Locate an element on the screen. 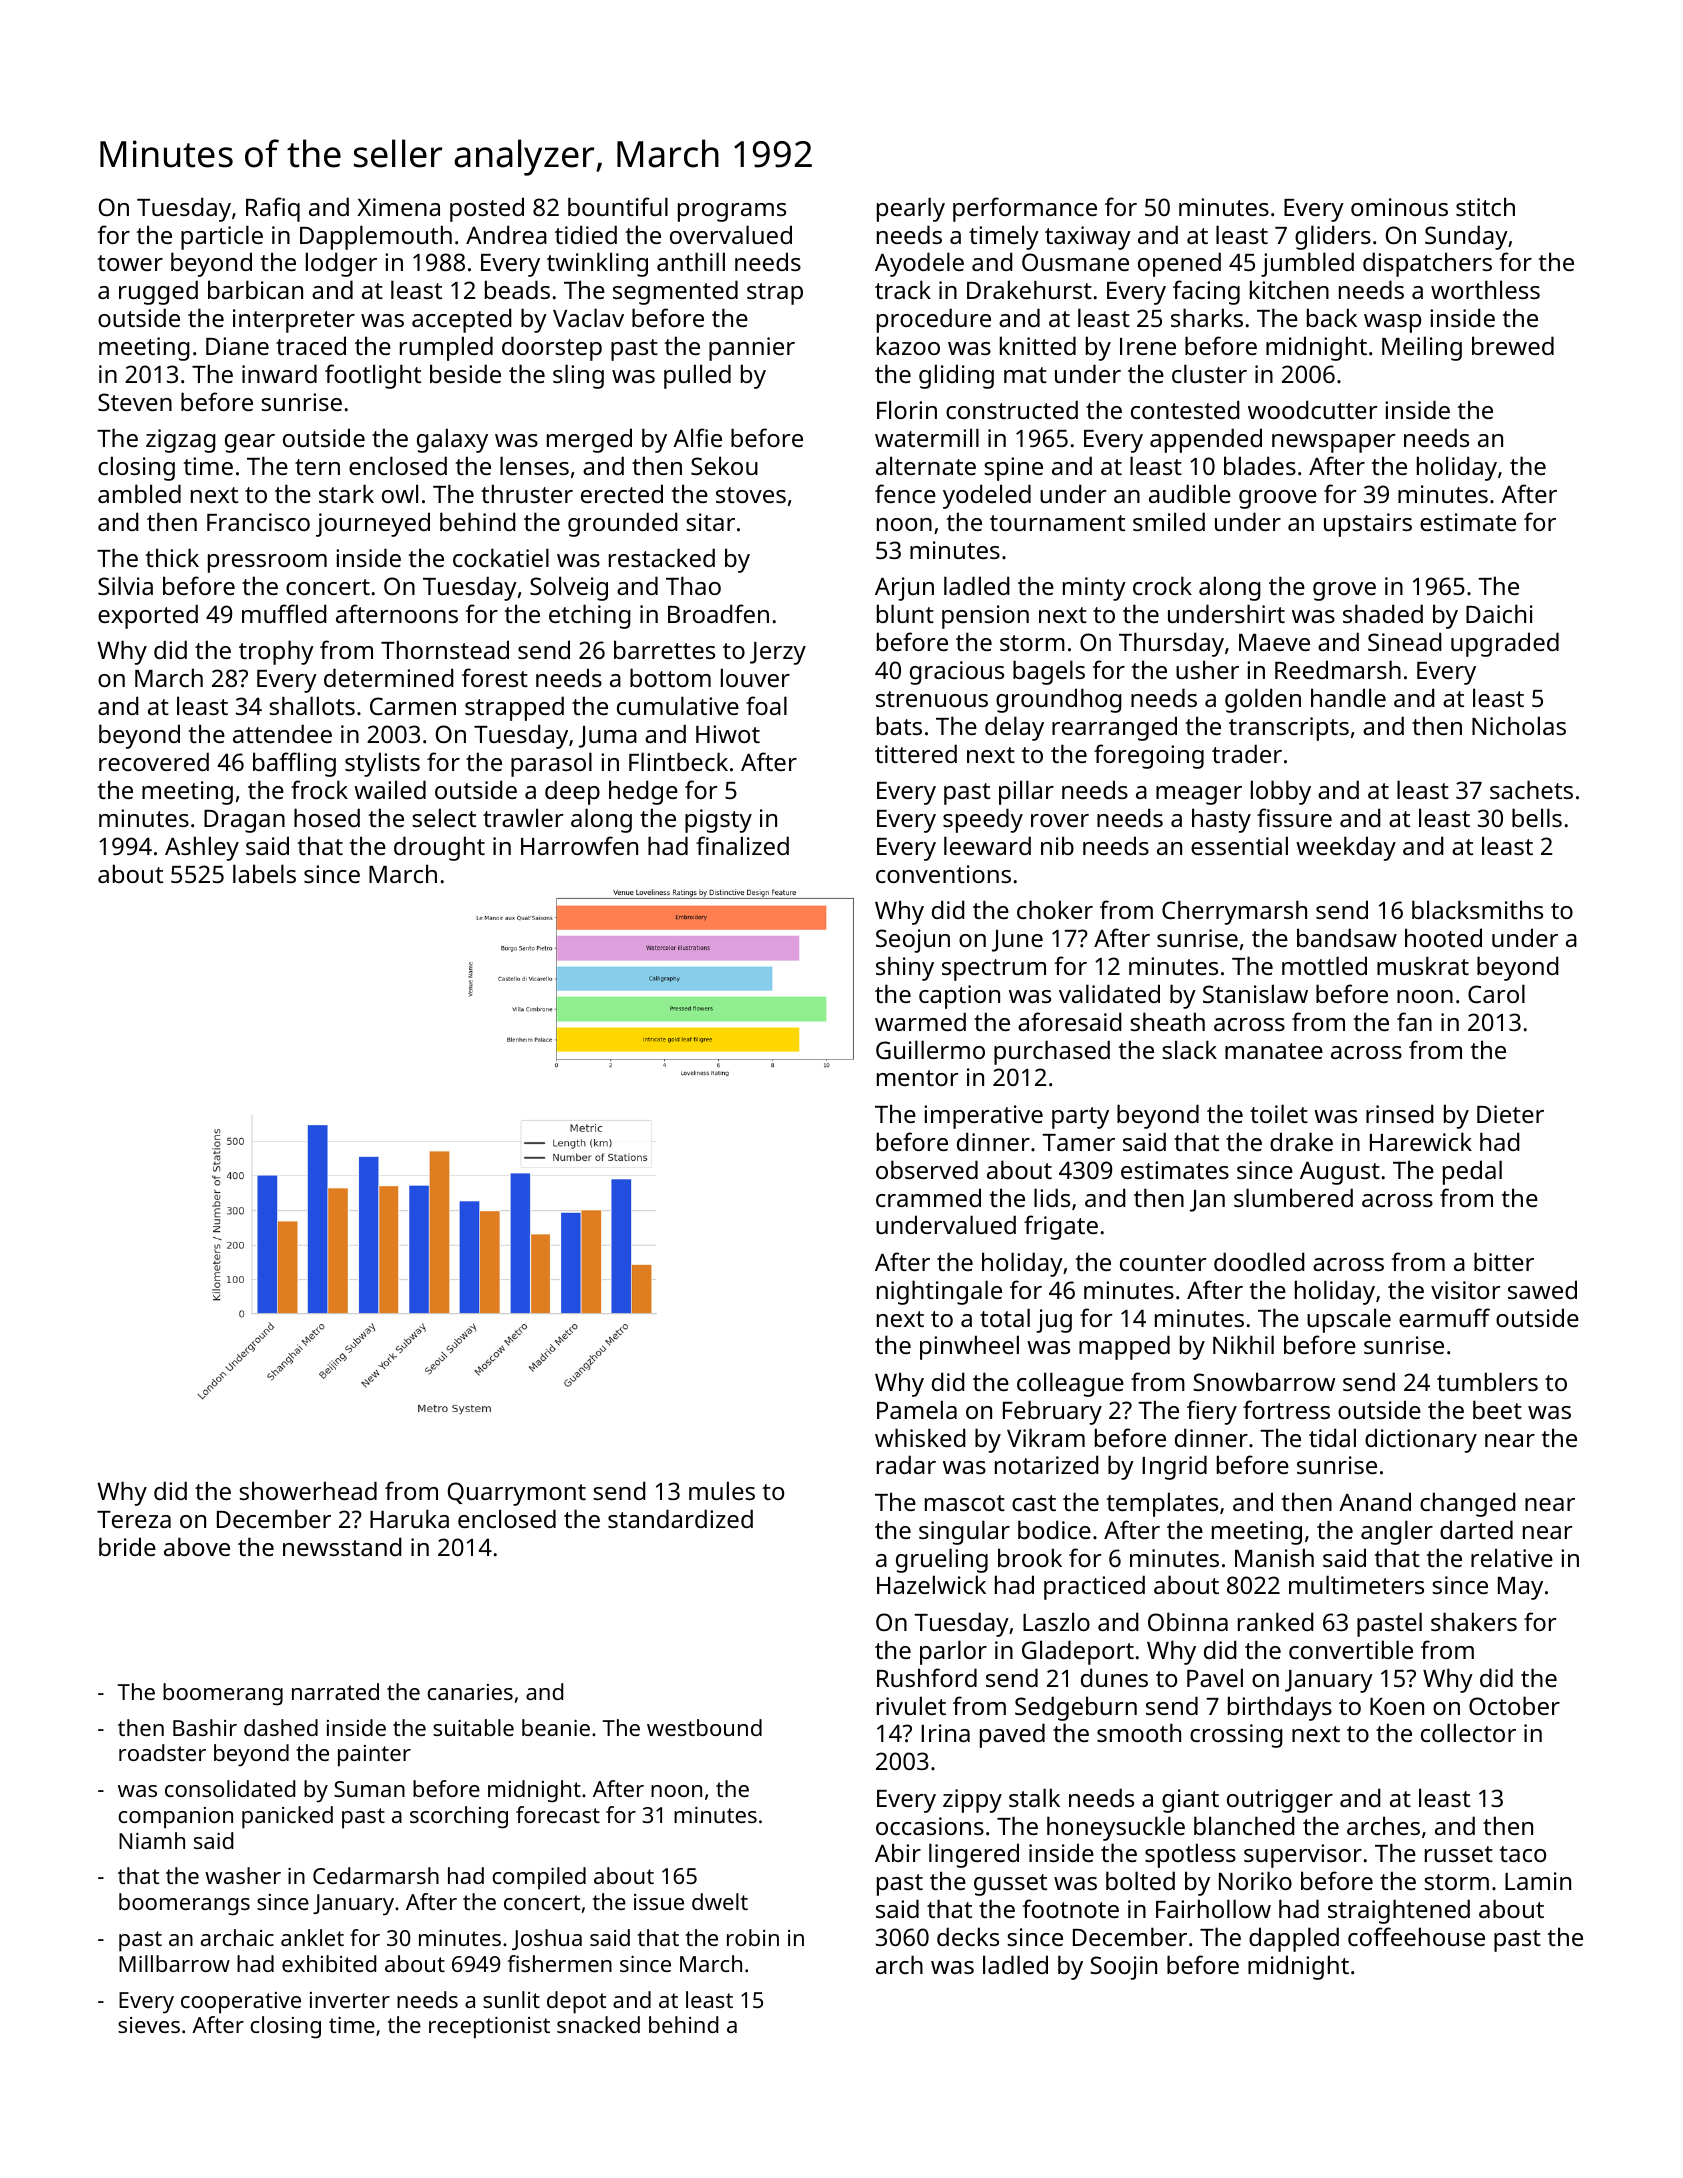 This screenshot has height=2178, width=1683. sawed is located at coordinates (1542, 1289).
